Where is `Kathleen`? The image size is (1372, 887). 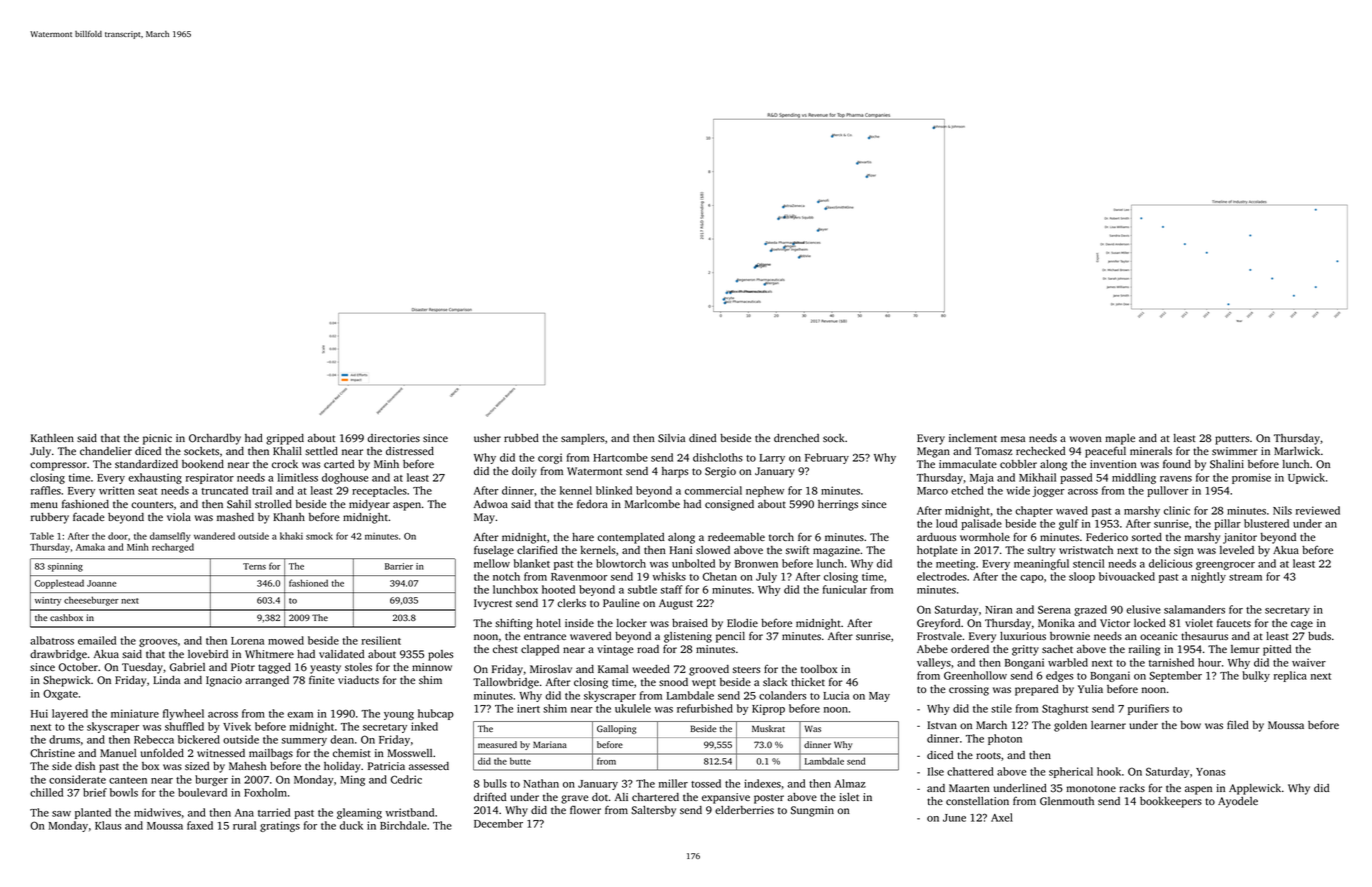 Kathleen is located at coordinates (52, 438).
